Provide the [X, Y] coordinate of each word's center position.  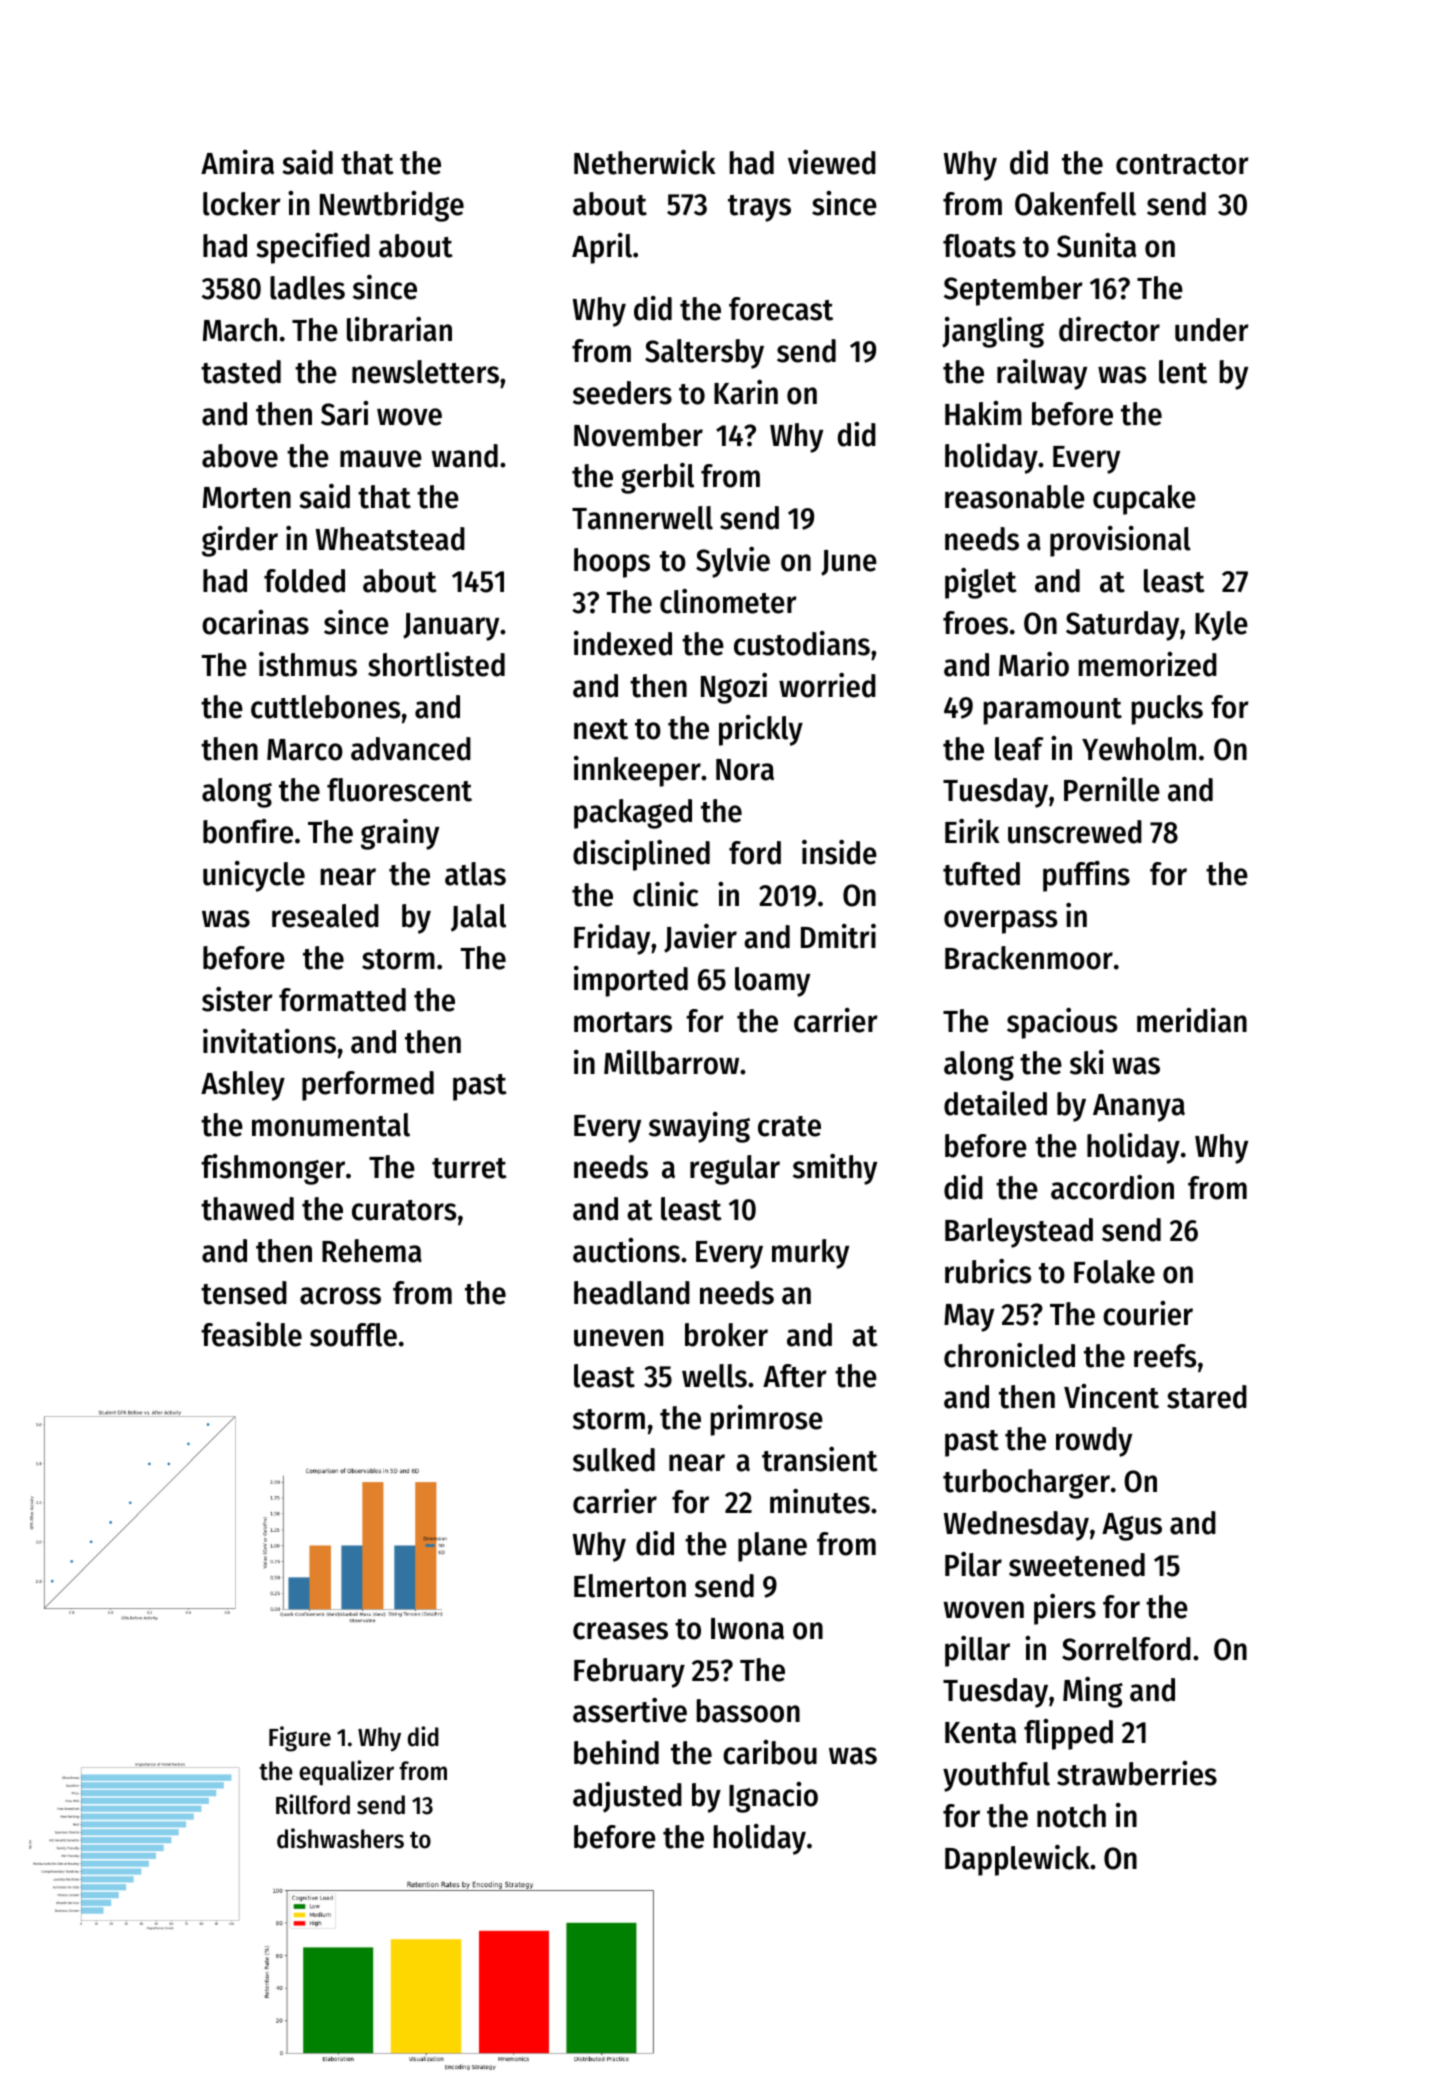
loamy [772, 982]
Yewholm [1139, 749]
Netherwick [645, 162]
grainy [400, 834]
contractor [1182, 164]
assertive [630, 1710]
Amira [237, 162]
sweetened [1077, 1565]
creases [620, 1631]
